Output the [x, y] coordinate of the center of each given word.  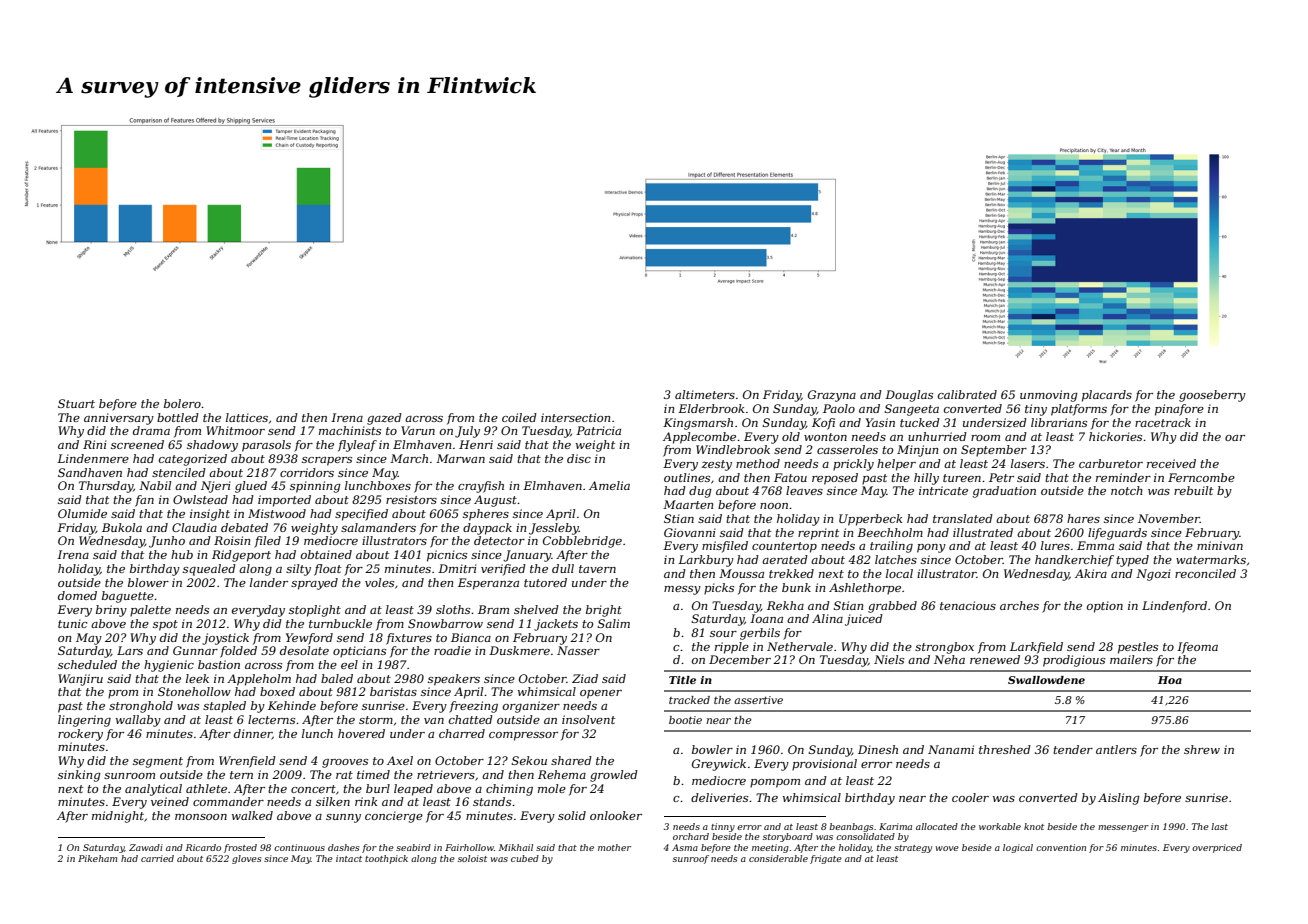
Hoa [1170, 680]
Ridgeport [241, 556]
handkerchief [1074, 561]
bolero [182, 403]
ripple [732, 648]
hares [1083, 518]
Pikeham [97, 858]
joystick [225, 639]
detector [499, 540]
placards [1107, 396]
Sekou [529, 760]
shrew [1202, 749]
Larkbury [706, 561]
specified [361, 515]
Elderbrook [711, 408]
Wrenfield [247, 762]
